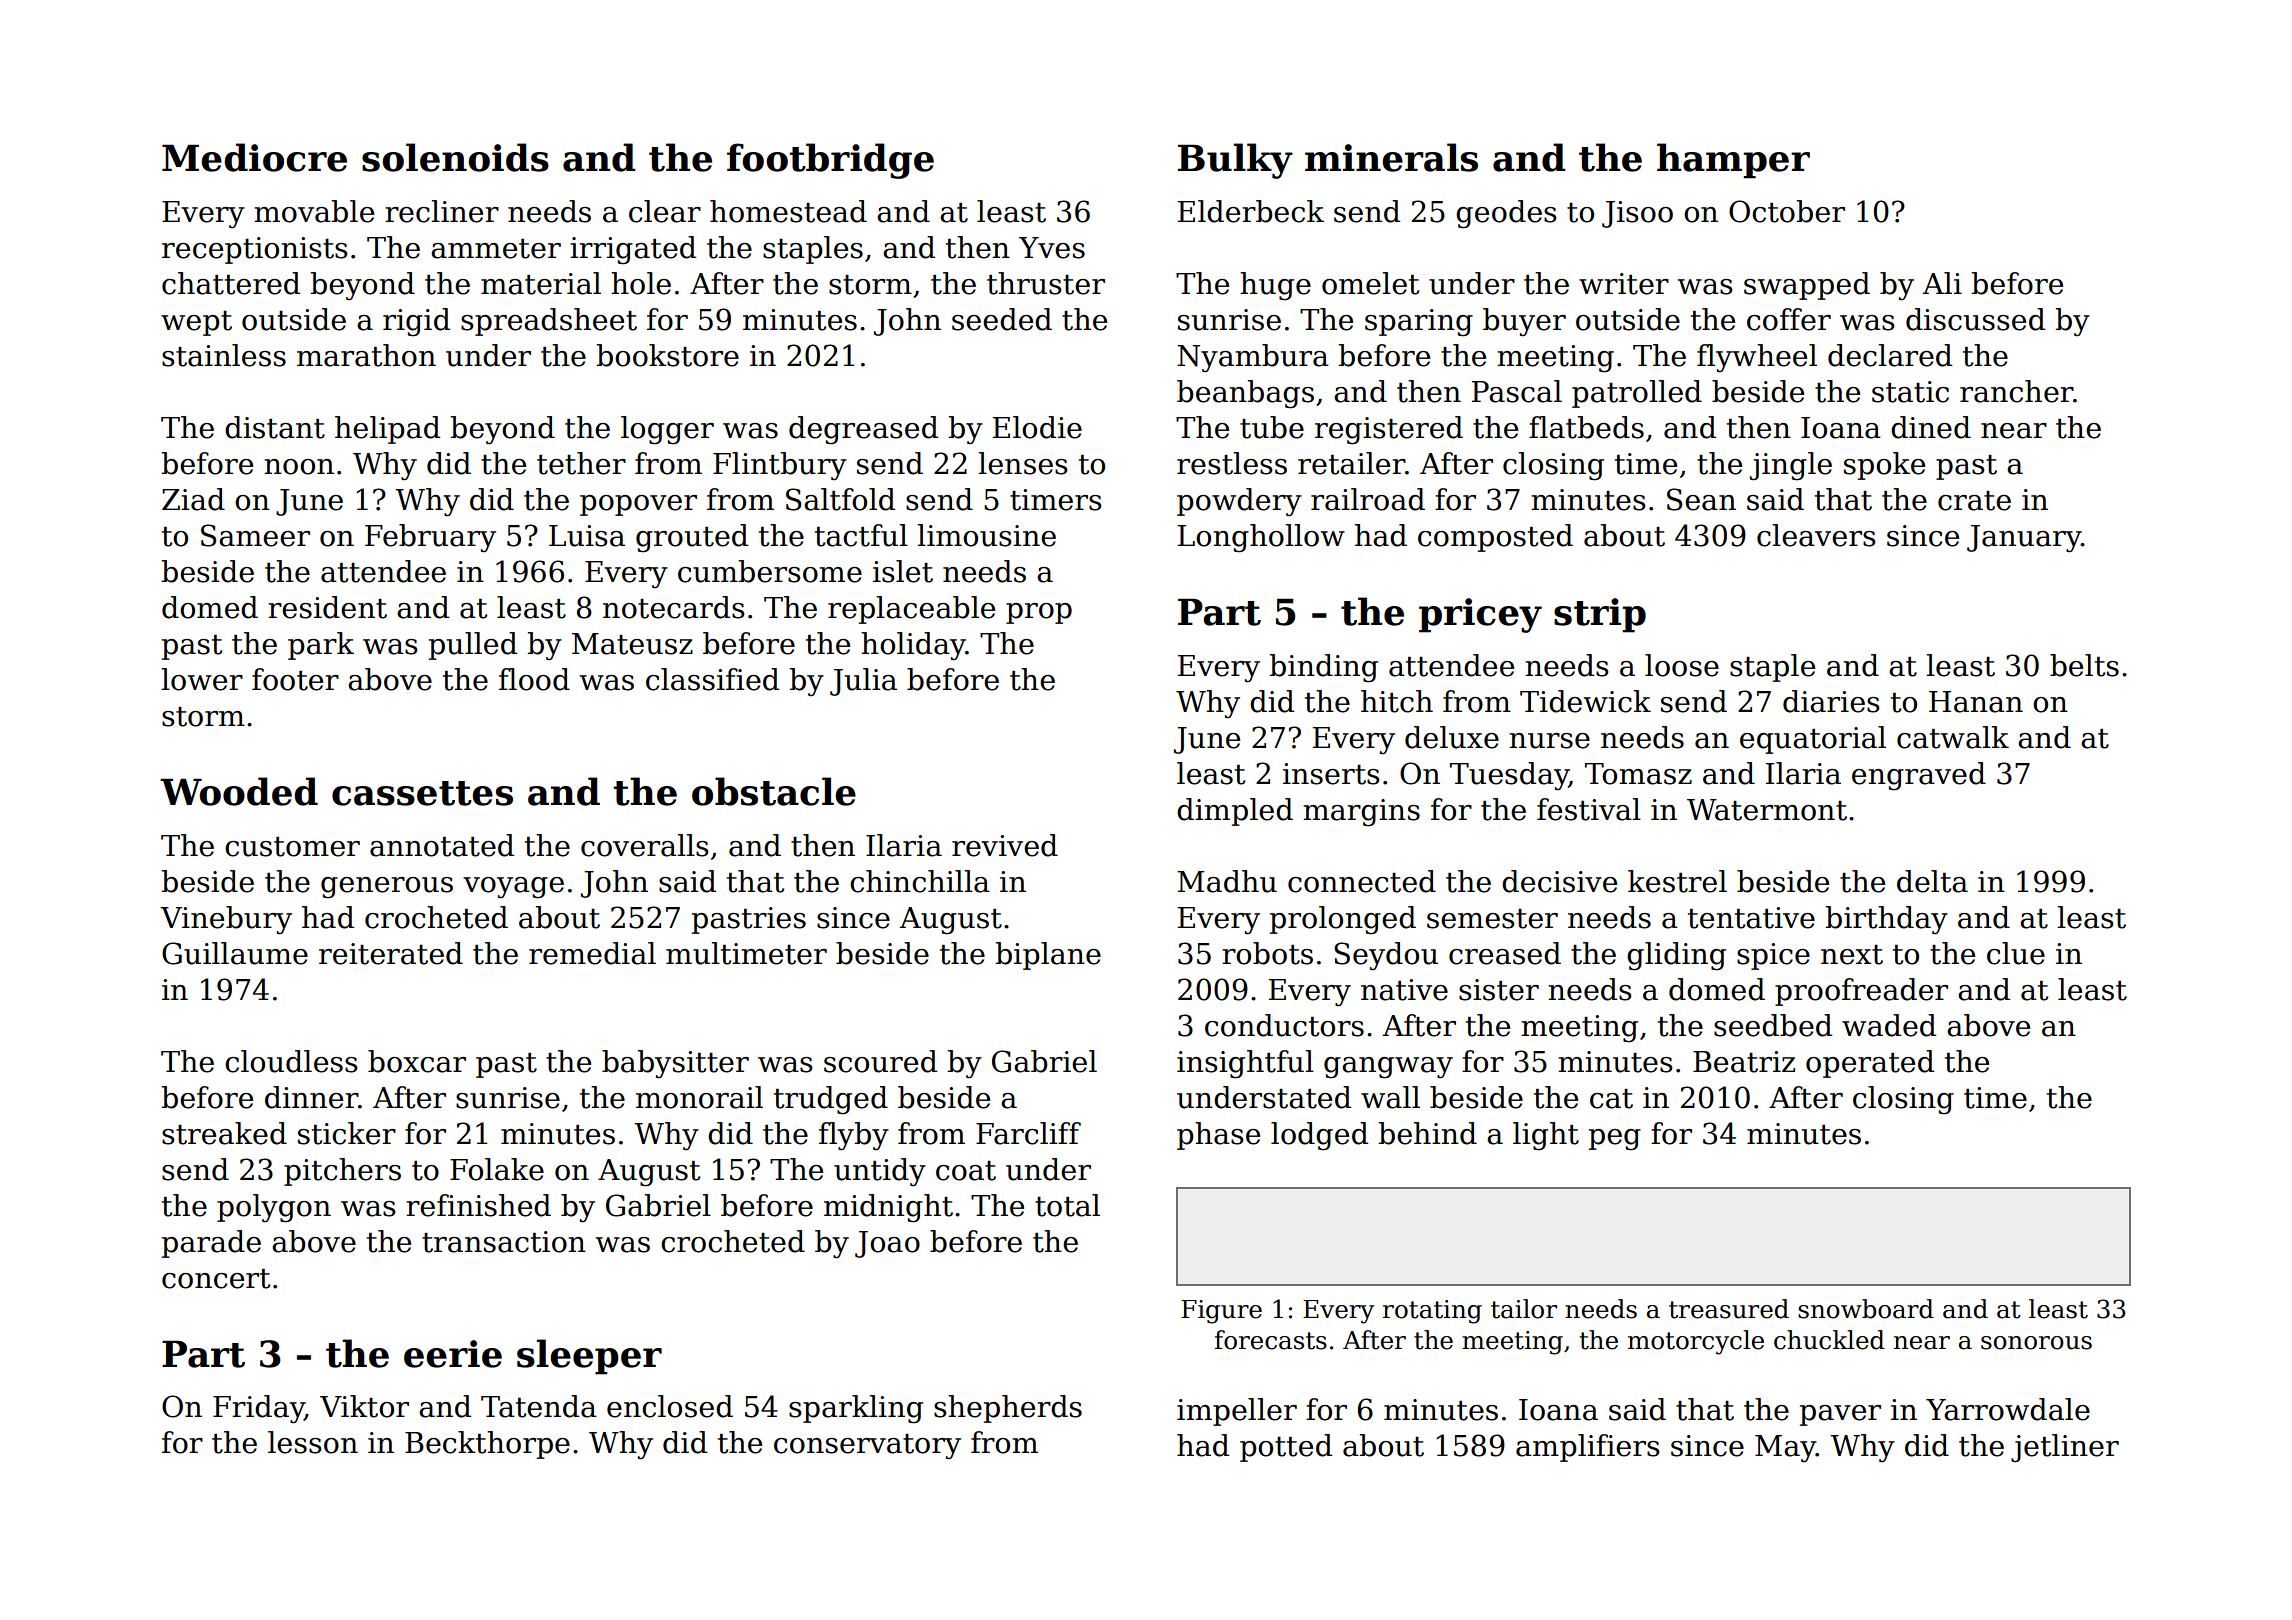 The width and height of the image is (2292, 1620). I want to click on boxcar, so click(417, 1061).
